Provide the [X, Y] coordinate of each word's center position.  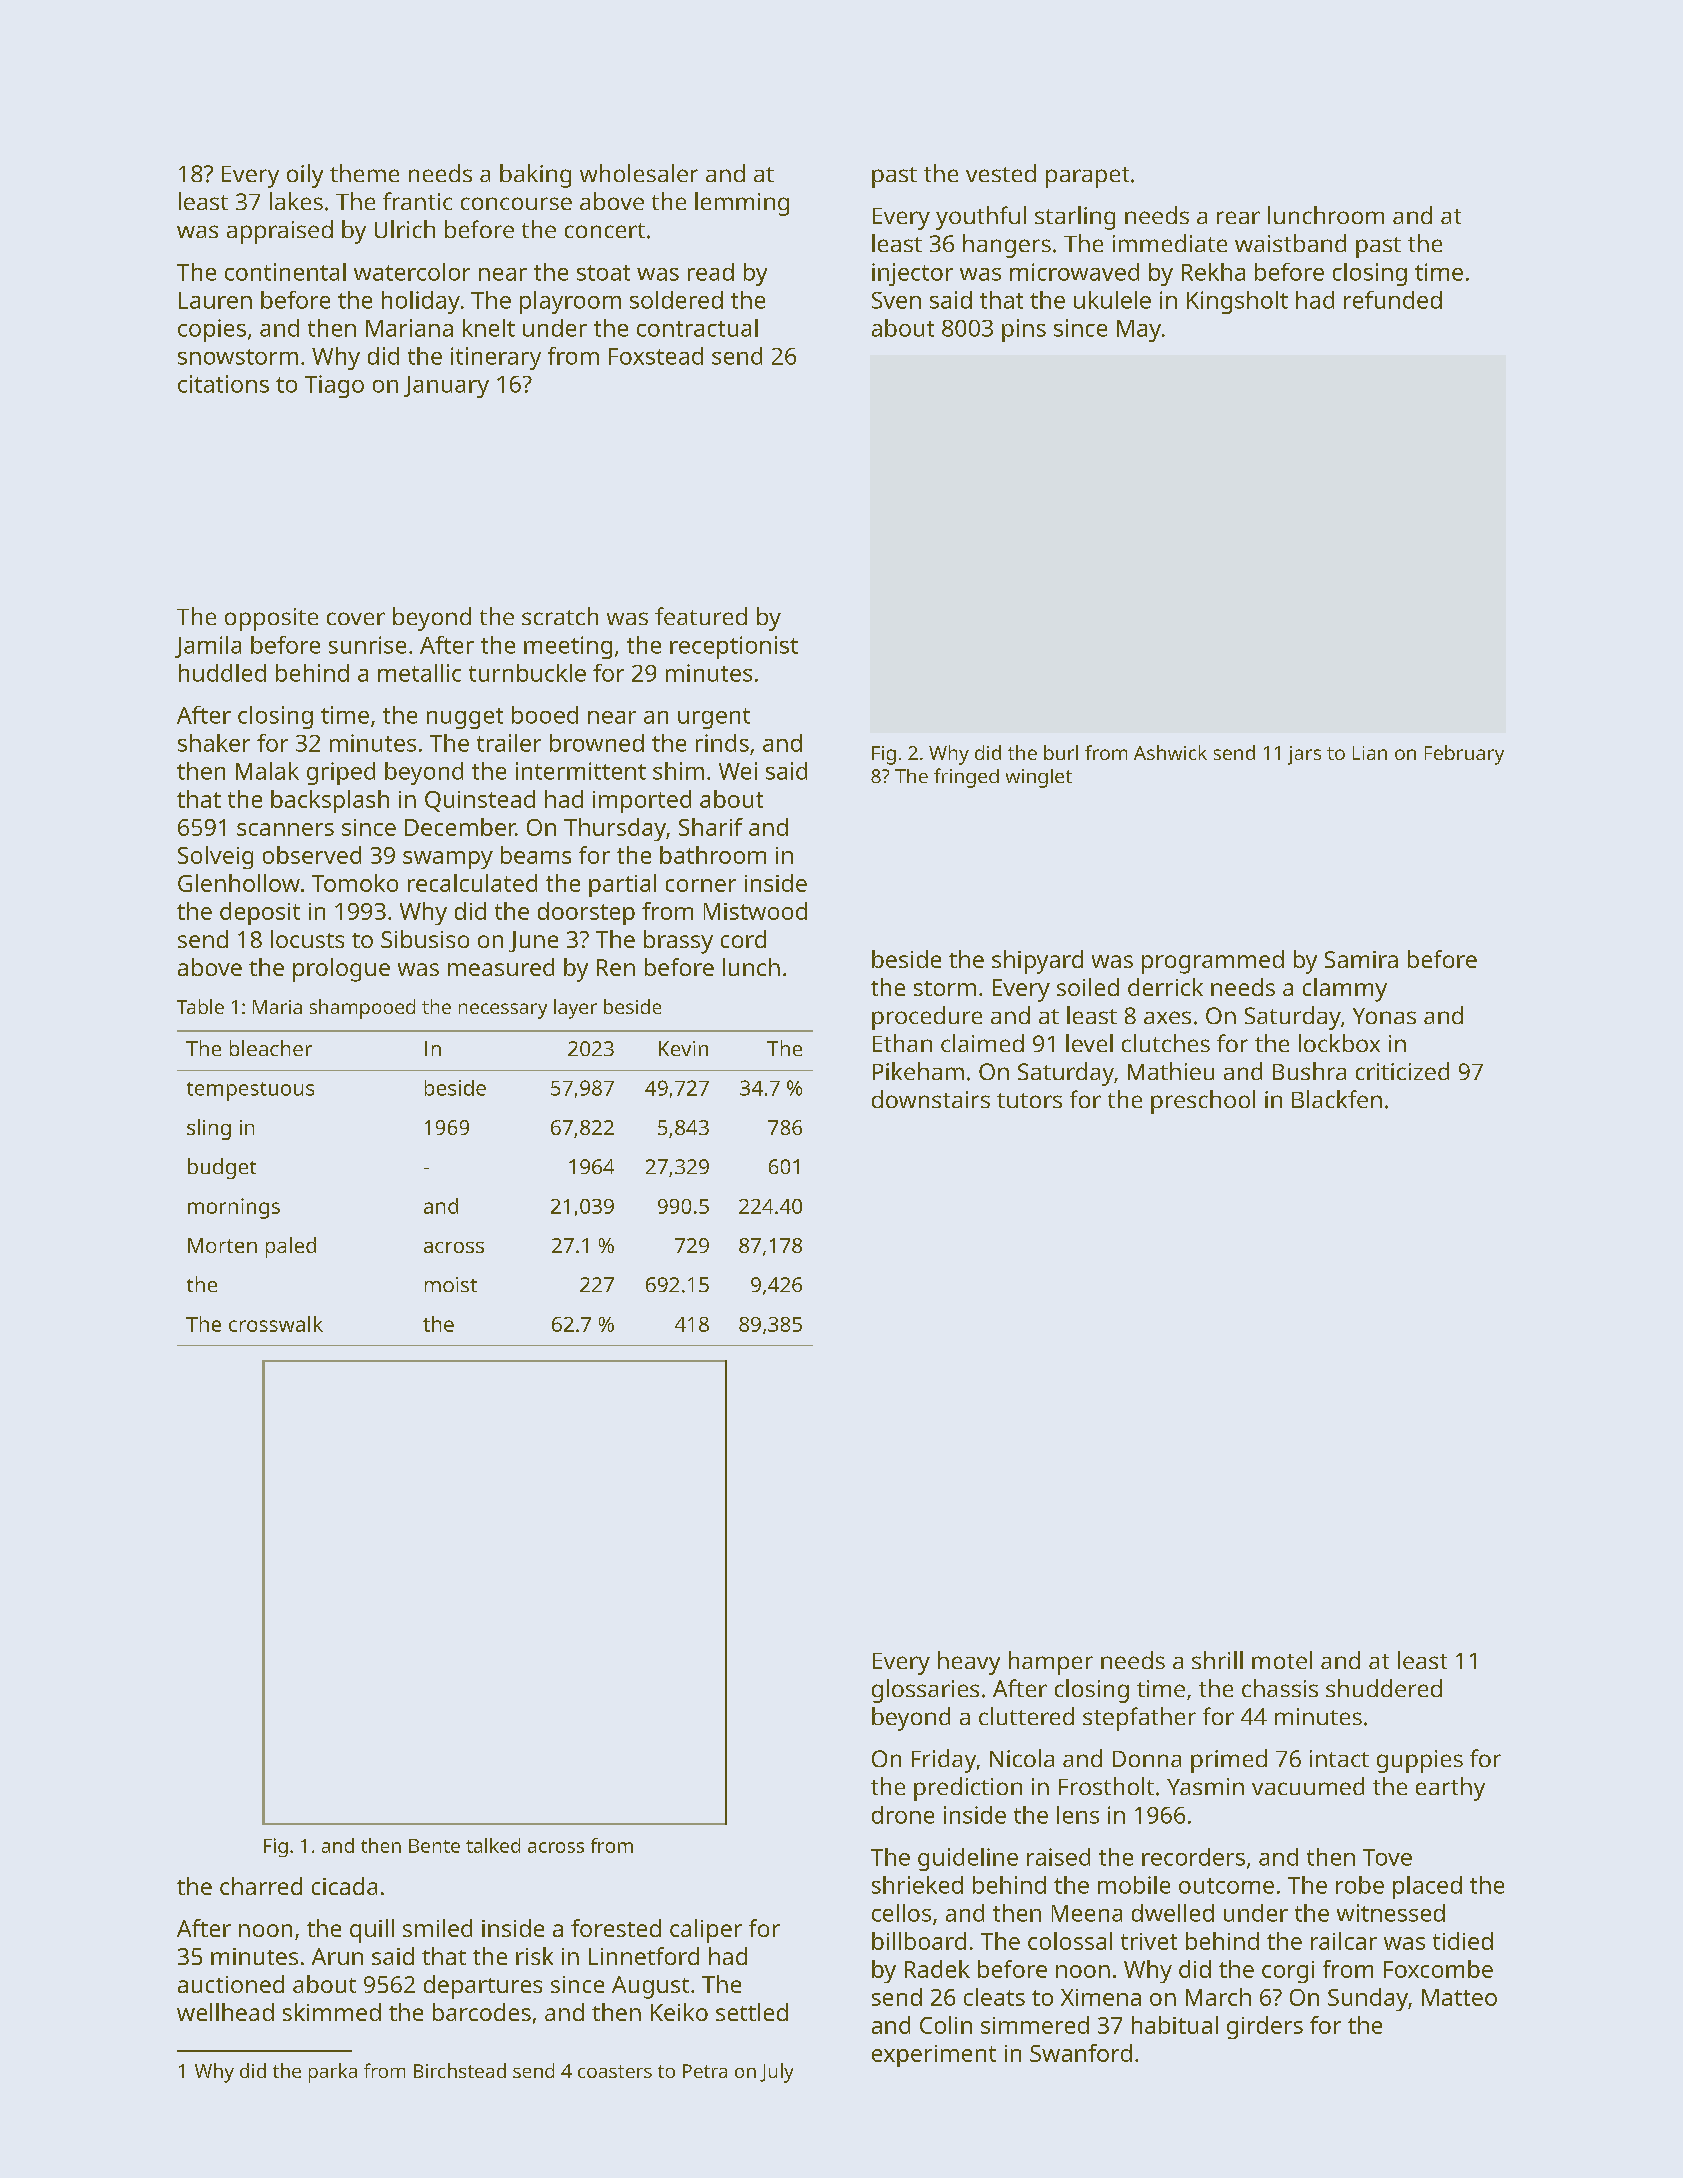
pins [1024, 330]
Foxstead [656, 356]
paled [291, 1247]
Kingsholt [1237, 302]
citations [223, 384]
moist [451, 1284]
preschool [1203, 1102]
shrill [1217, 1660]
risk [534, 1956]
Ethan [902, 1043]
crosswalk [276, 1324]
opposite [271, 619]
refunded [1393, 300]
